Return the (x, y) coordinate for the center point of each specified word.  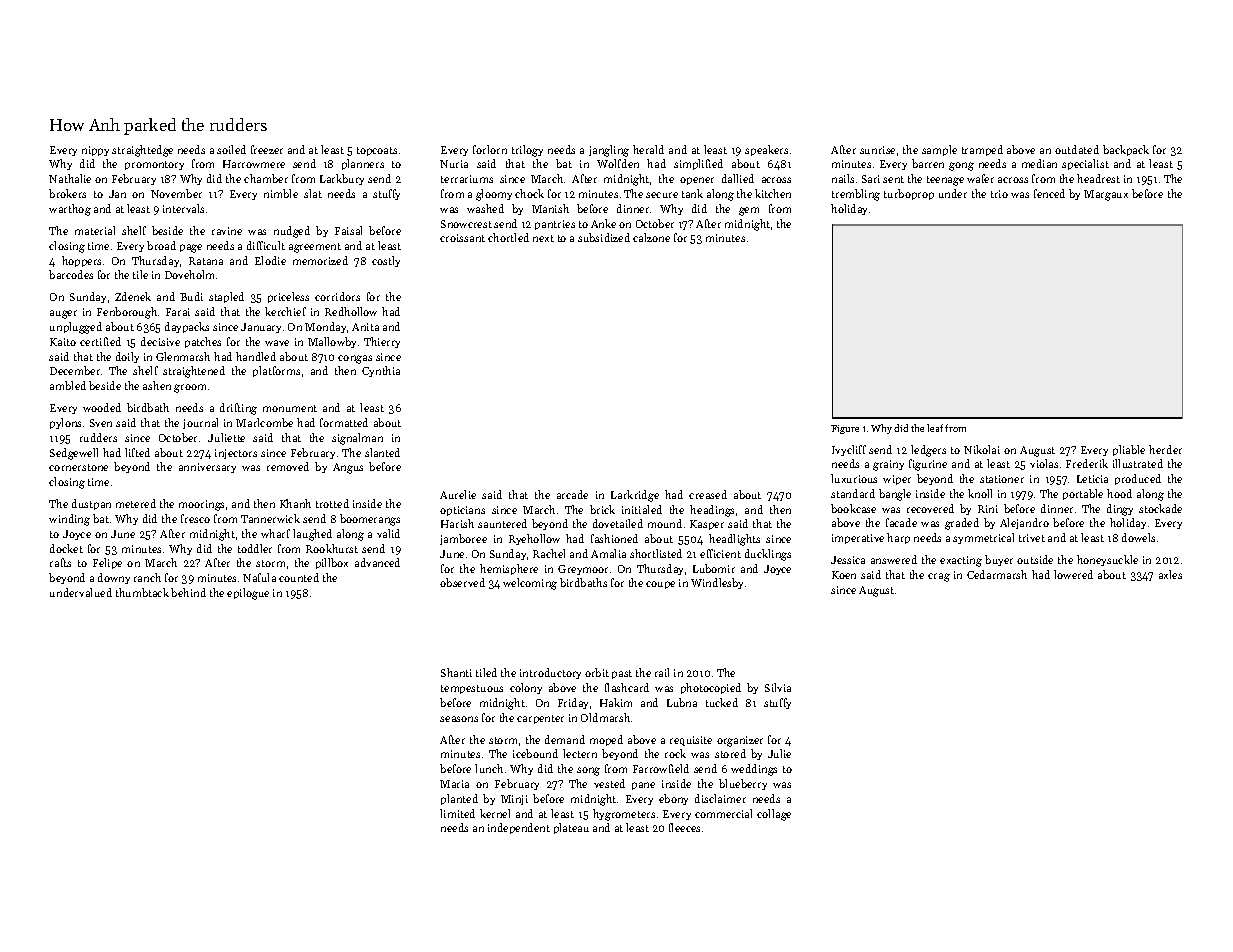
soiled (231, 149)
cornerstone (78, 467)
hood (1119, 493)
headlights (734, 540)
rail (662, 672)
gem (749, 211)
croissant (462, 238)
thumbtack (142, 592)
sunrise (877, 150)
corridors (337, 296)
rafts (60, 562)
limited (457, 813)
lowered (1073, 574)
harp (898, 538)
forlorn (490, 149)
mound (665, 523)
